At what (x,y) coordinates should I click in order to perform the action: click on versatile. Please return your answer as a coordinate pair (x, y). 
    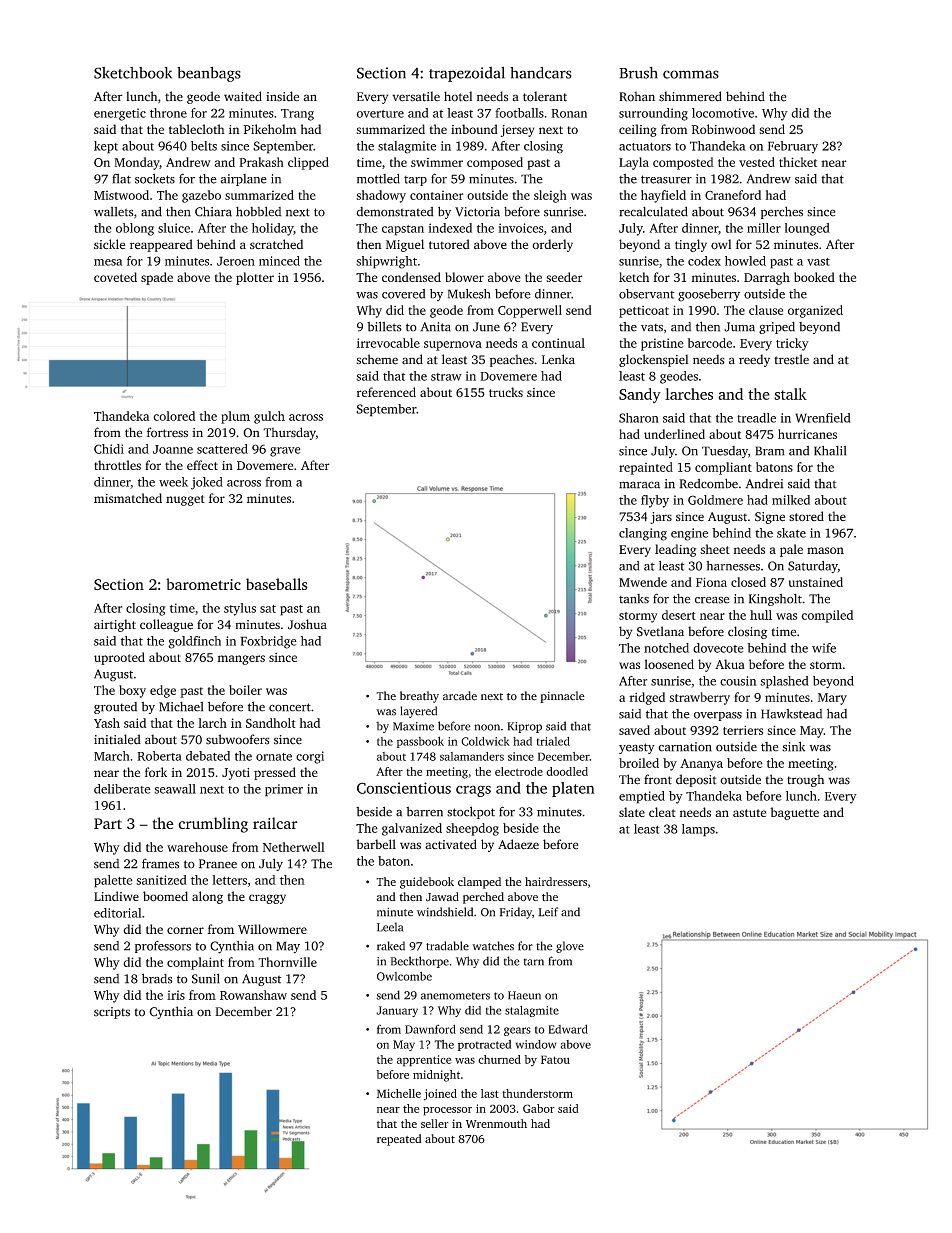
    Looking at the image, I should click on (416, 96).
